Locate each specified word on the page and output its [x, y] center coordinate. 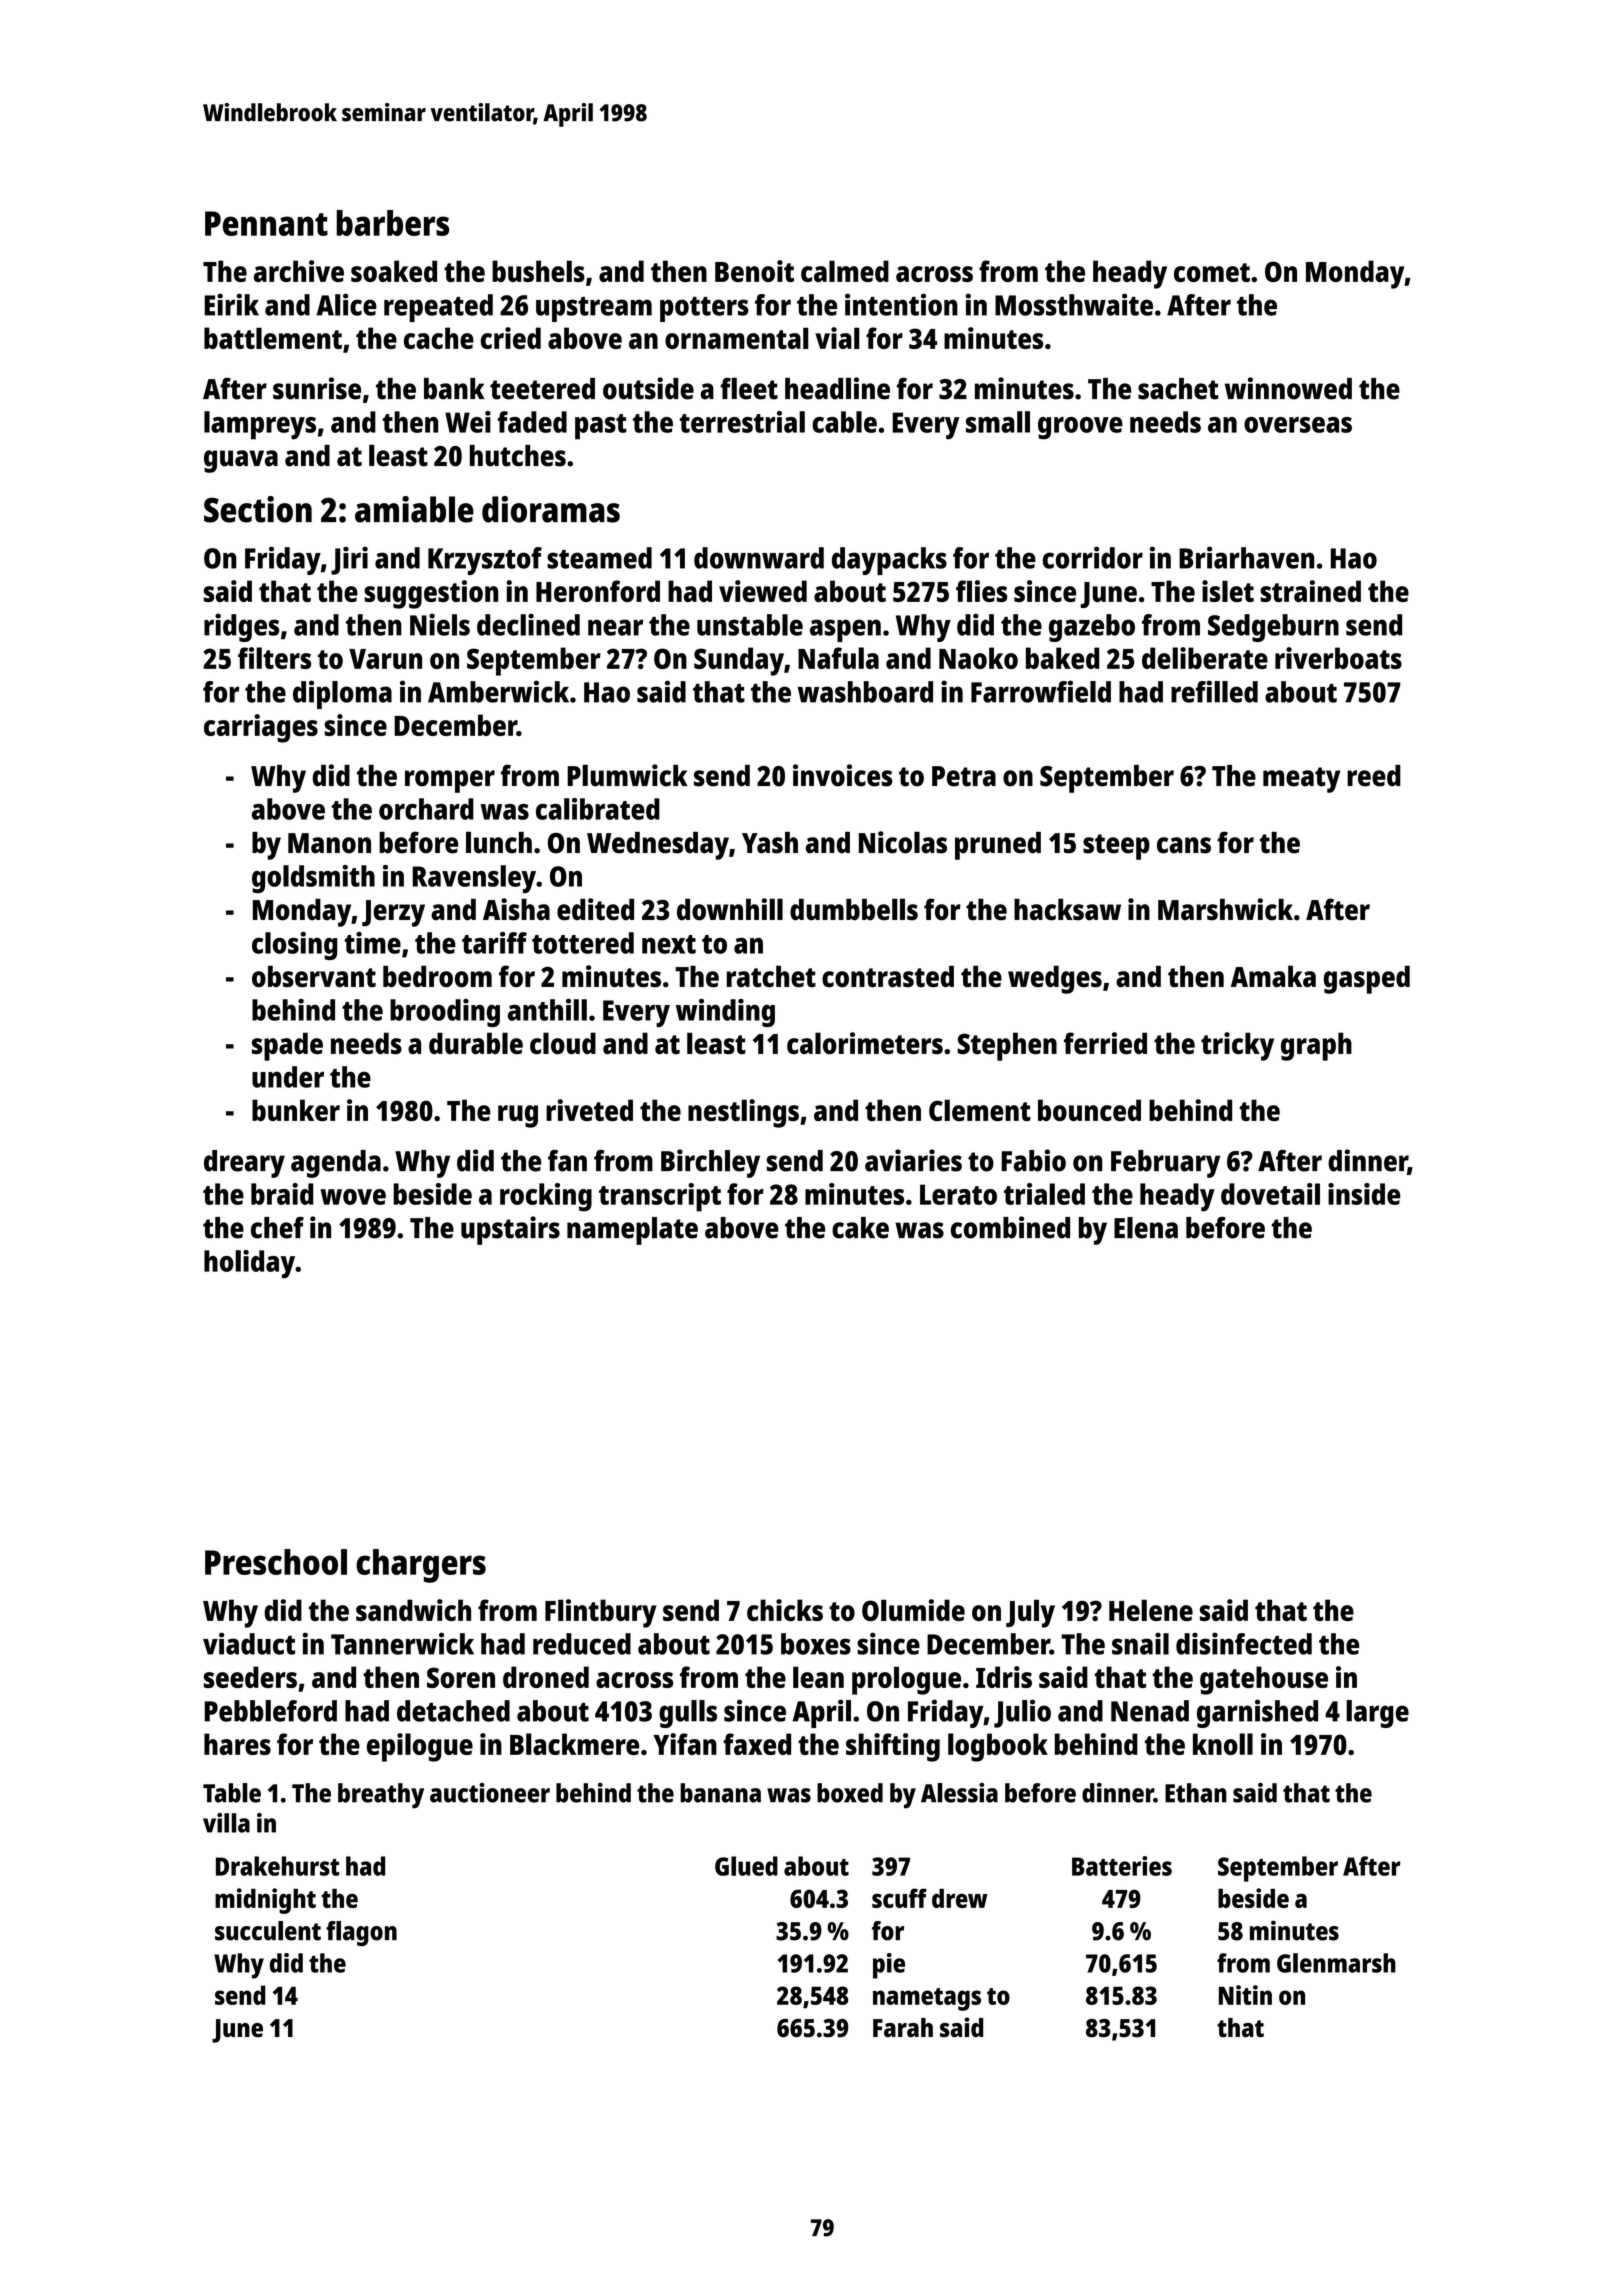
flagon [361, 1933]
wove [353, 1197]
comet [1212, 272]
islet [1228, 591]
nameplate [632, 1231]
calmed [845, 271]
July [1030, 1613]
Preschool [276, 1562]
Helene [1151, 1610]
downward [759, 558]
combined [1010, 1227]
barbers [393, 223]
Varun [385, 659]
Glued [746, 1866]
